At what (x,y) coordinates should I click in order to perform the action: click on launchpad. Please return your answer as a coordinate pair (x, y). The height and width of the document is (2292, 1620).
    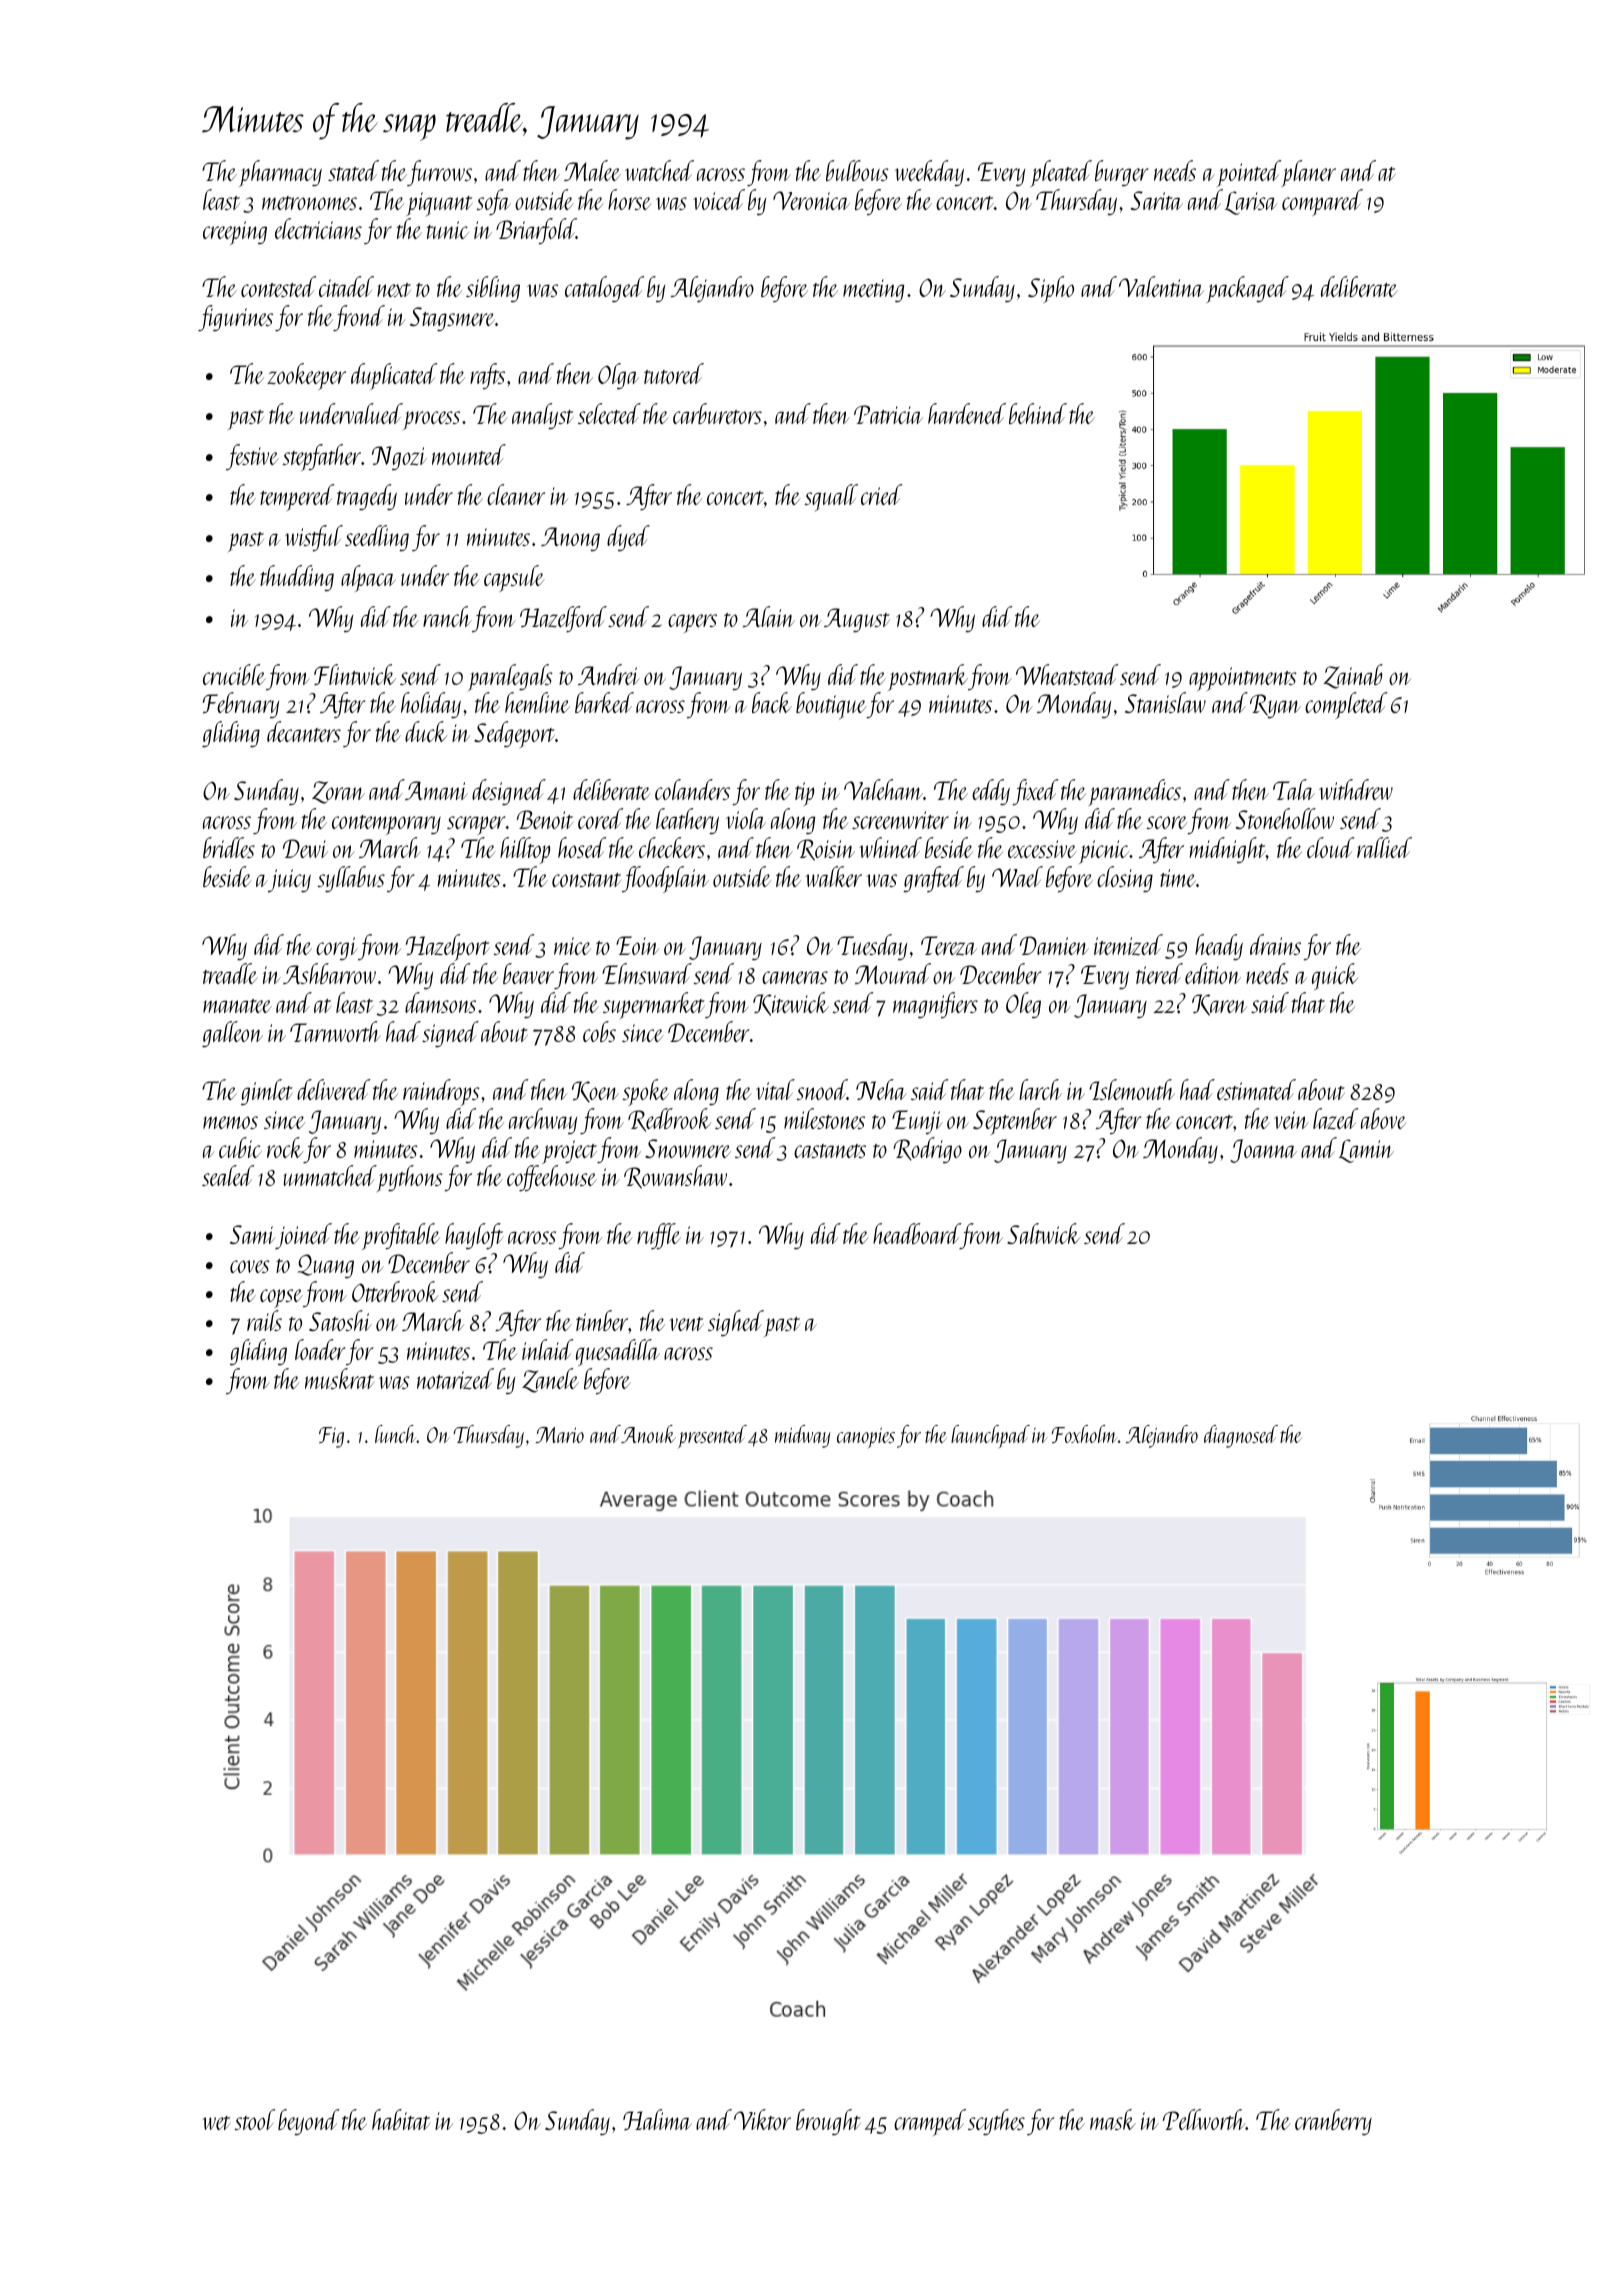
    Looking at the image, I should click on (990, 1437).
